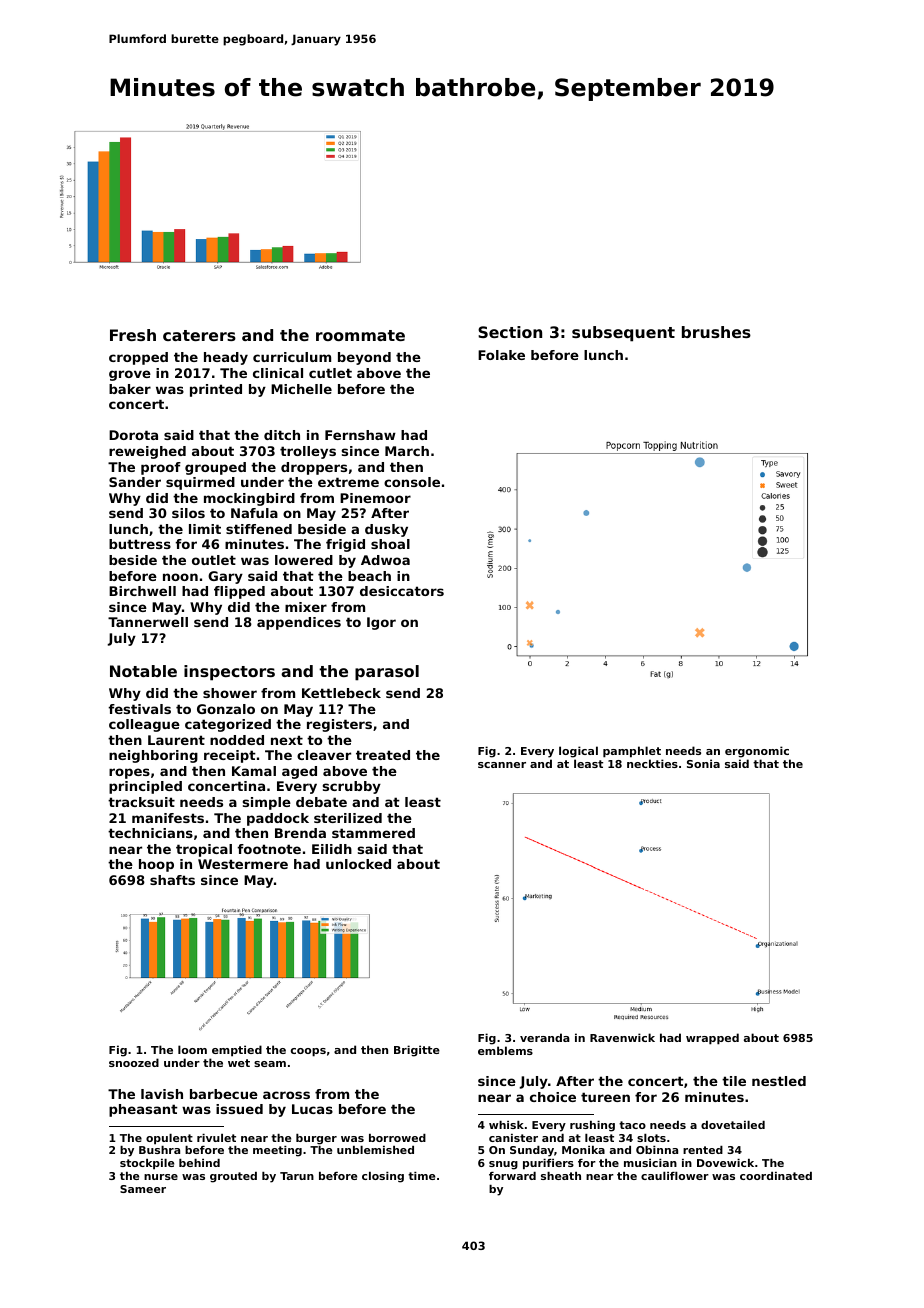 This image has width=924, height=1308. What do you see at coordinates (133, 435) in the image?
I see `Dorota` at bounding box center [133, 435].
